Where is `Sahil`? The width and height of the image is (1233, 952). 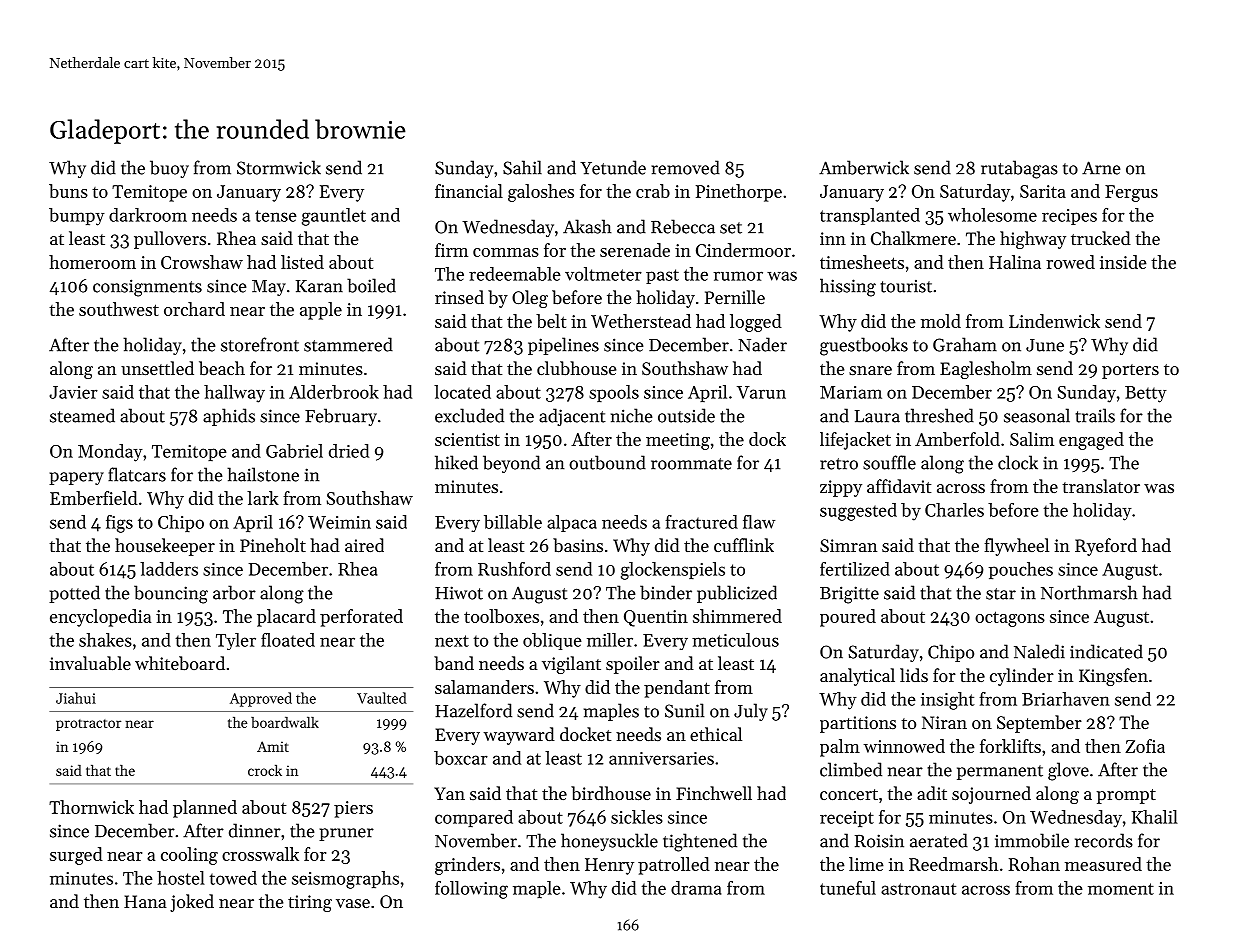 Sahil is located at coordinates (522, 167).
